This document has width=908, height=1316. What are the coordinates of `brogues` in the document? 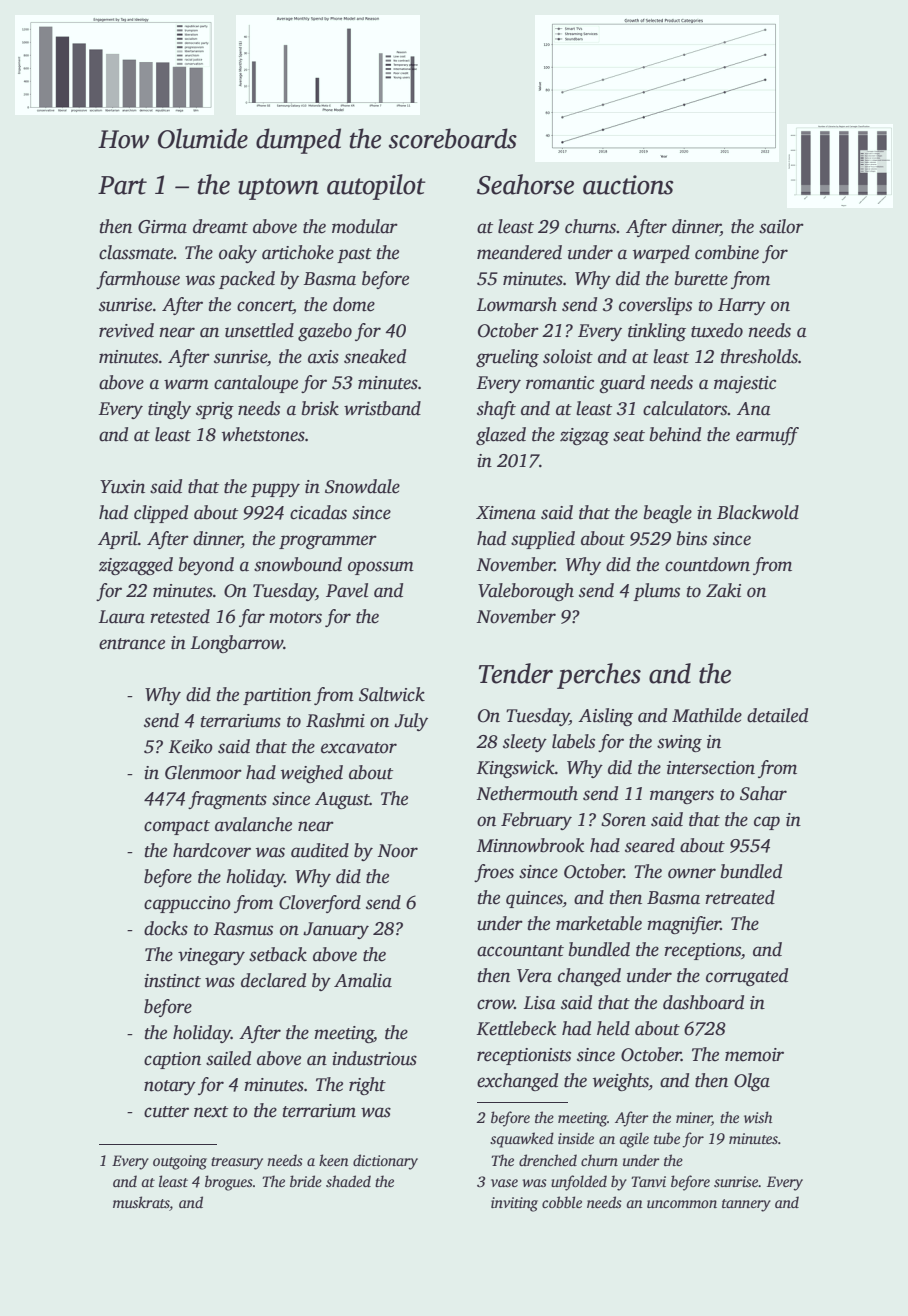 It's located at (229, 1183).
